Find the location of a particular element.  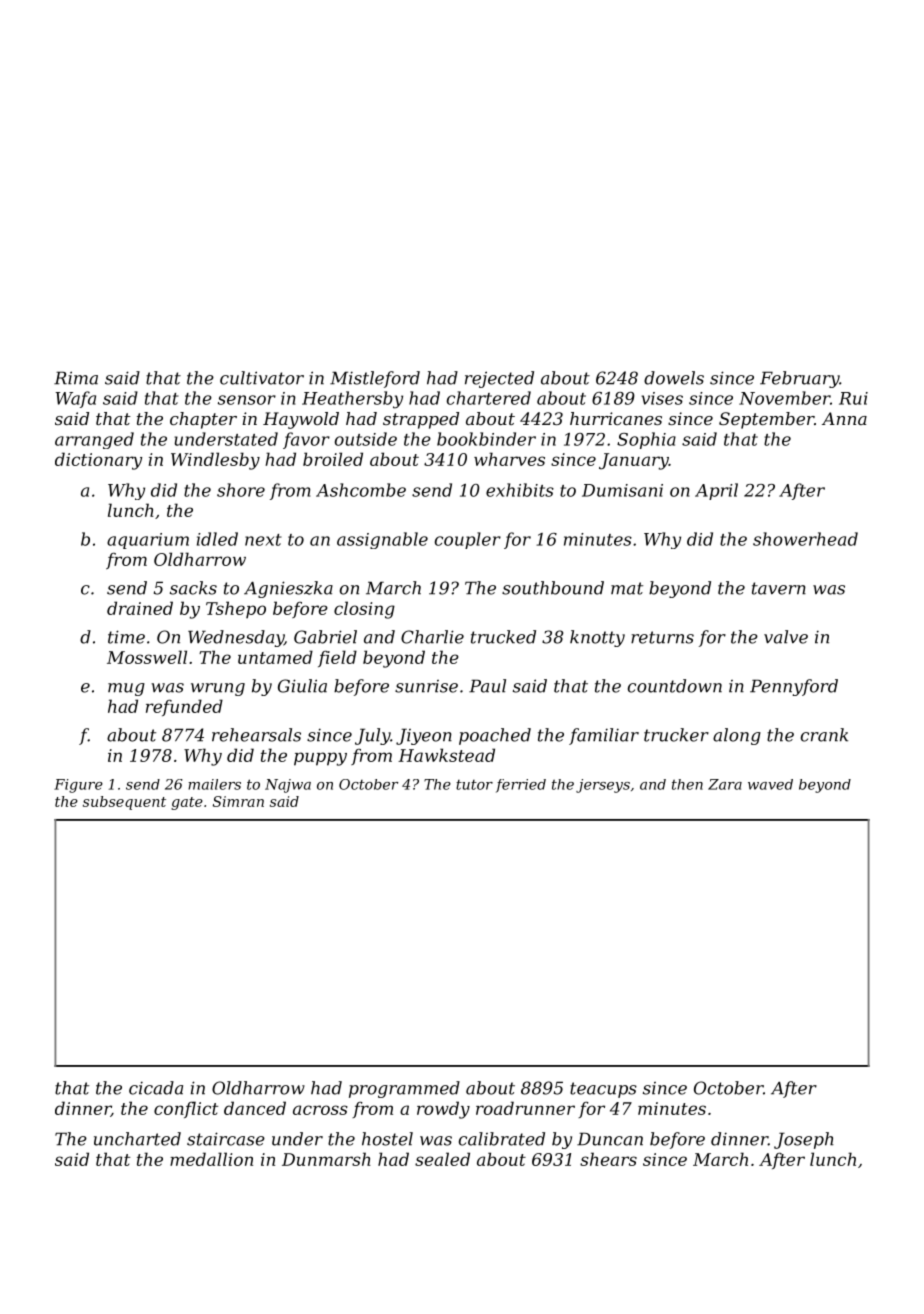

chartered is located at coordinates (489, 398).
